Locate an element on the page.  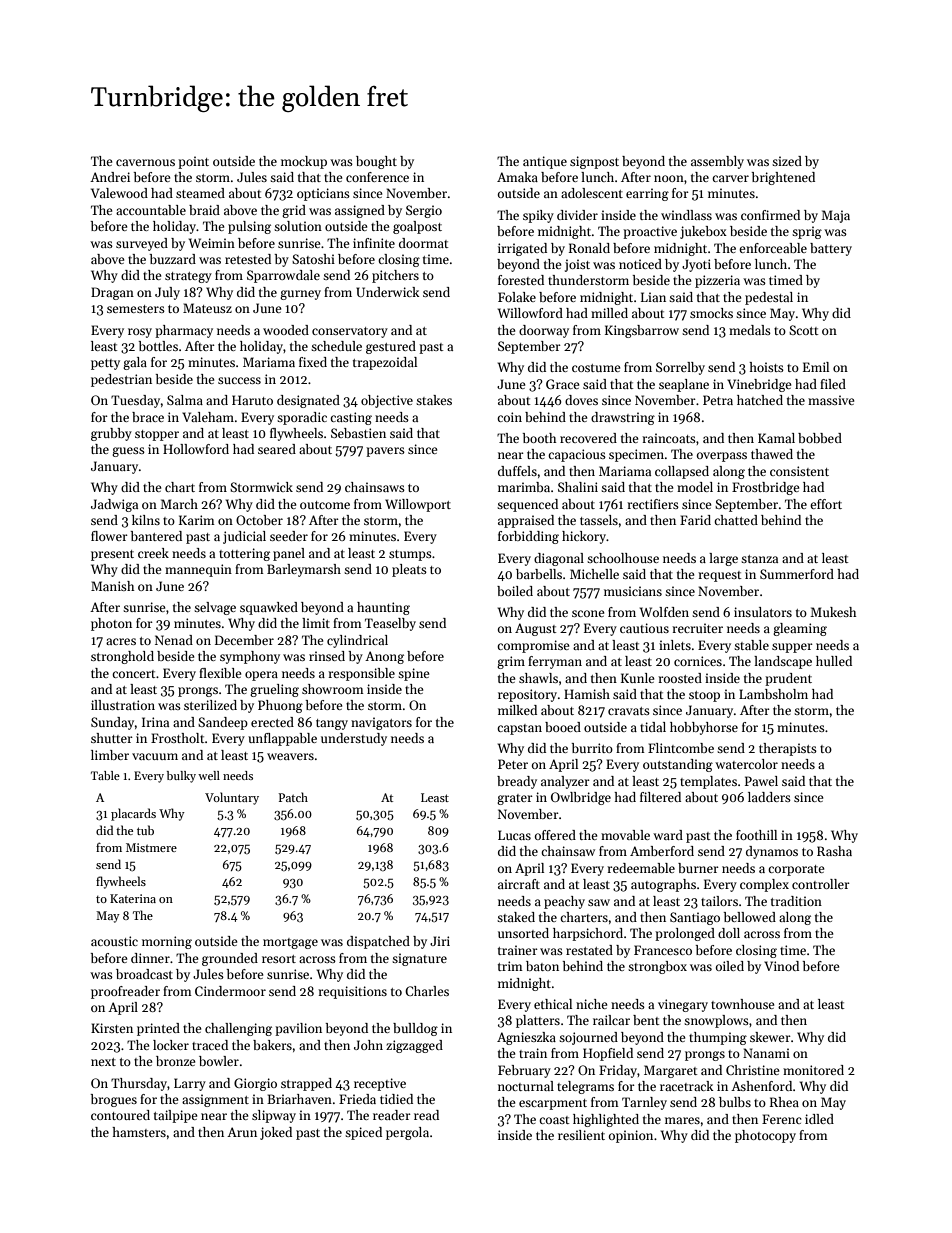
Barleymarsh is located at coordinates (304, 570).
